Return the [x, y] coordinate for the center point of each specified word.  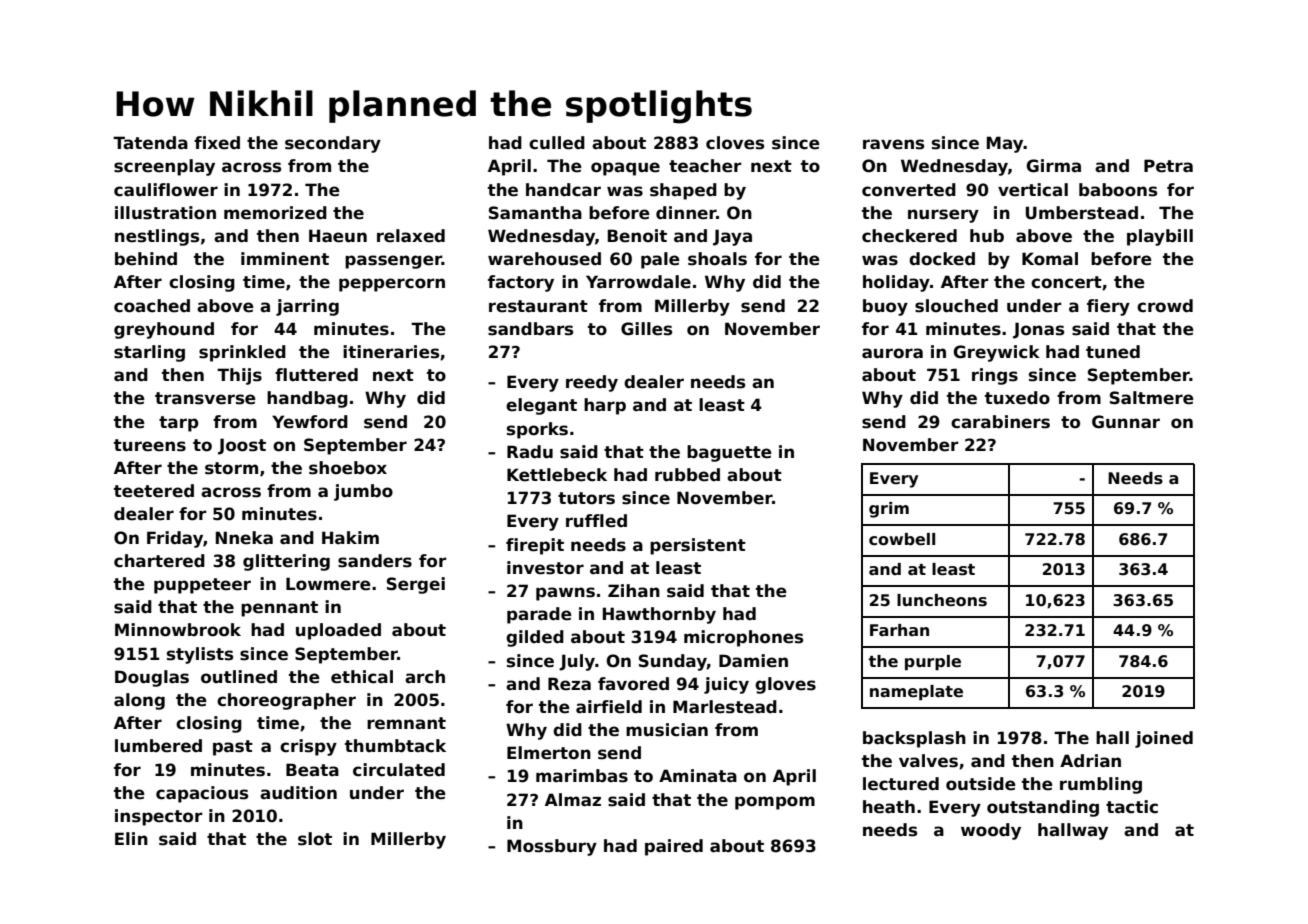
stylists [200, 655]
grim [889, 510]
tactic [1132, 807]
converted [909, 190]
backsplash [914, 739]
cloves [735, 143]
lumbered [158, 746]
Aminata [698, 776]
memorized [275, 213]
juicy [726, 685]
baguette [729, 453]
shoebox [348, 468]
